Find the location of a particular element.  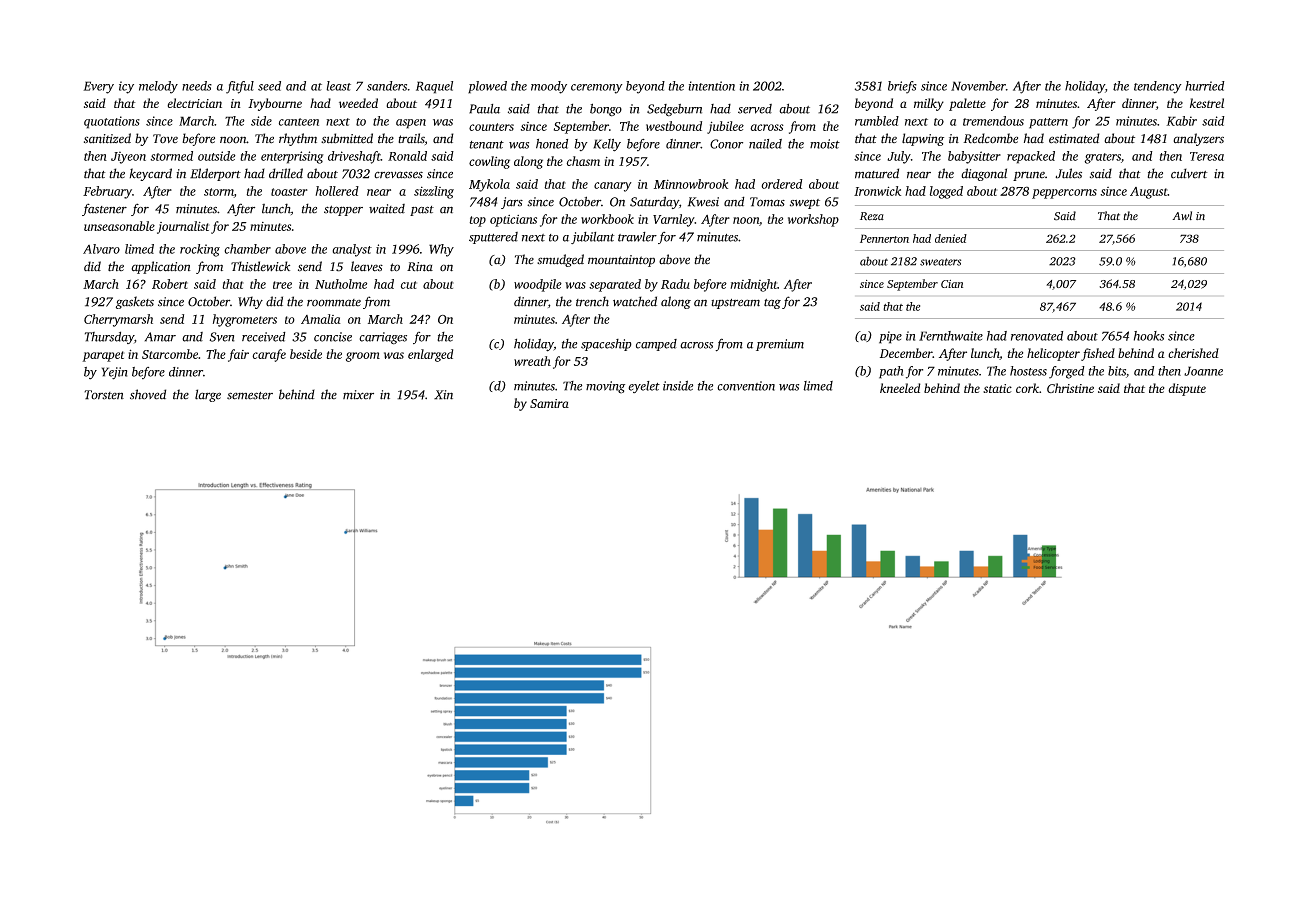

Pennerton is located at coordinates (884, 238).
